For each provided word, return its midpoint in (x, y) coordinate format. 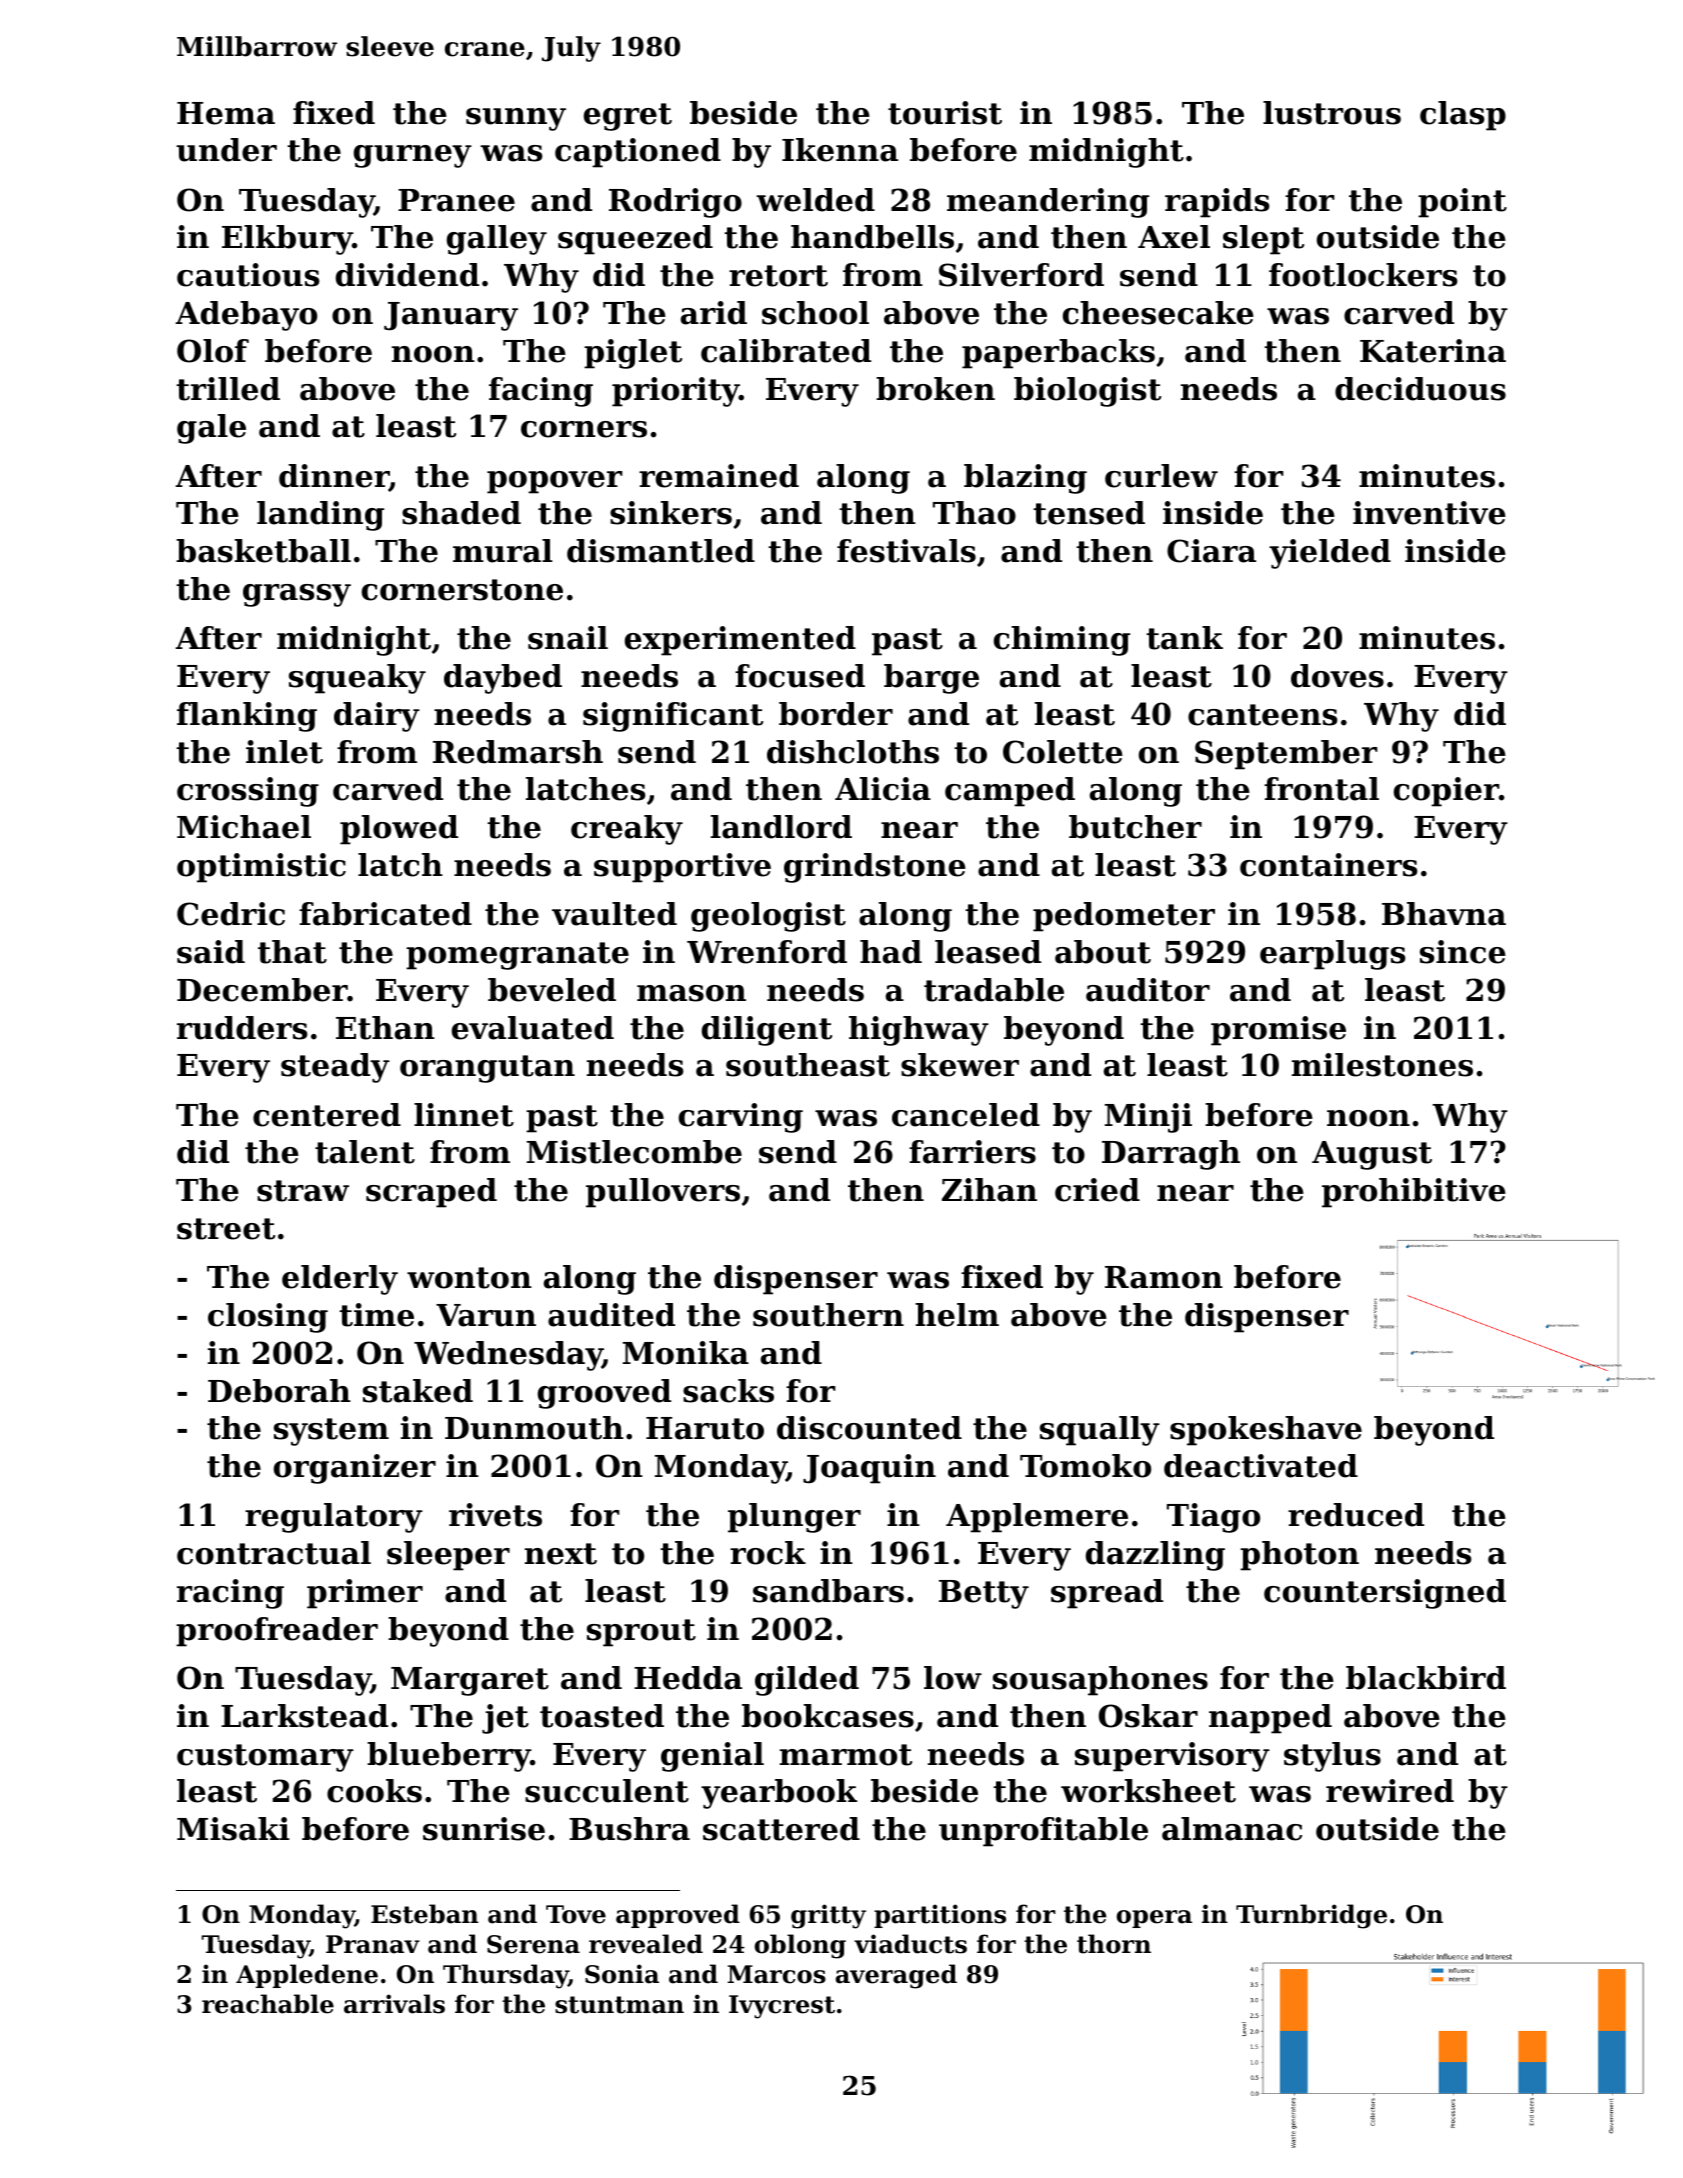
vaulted (614, 914)
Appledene (307, 1976)
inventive (1429, 513)
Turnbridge (1311, 1916)
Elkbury (287, 240)
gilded (807, 1681)
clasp (1463, 116)
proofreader (277, 1632)
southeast (808, 1065)
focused (800, 676)
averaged (896, 1976)
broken (935, 389)
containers (1329, 865)
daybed (503, 679)
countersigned (1385, 1594)
